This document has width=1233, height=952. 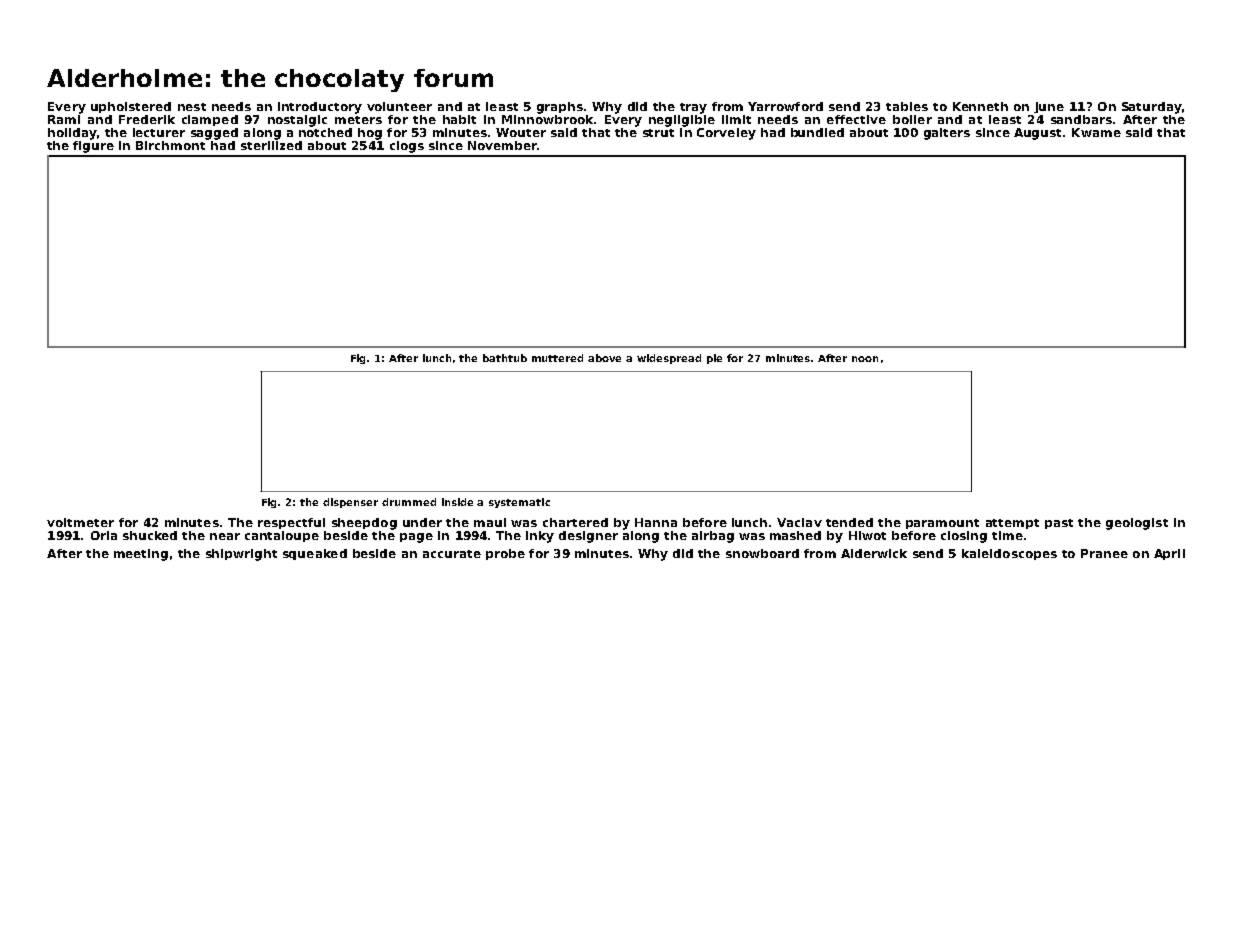 I want to click on Birchmont, so click(x=170, y=145).
